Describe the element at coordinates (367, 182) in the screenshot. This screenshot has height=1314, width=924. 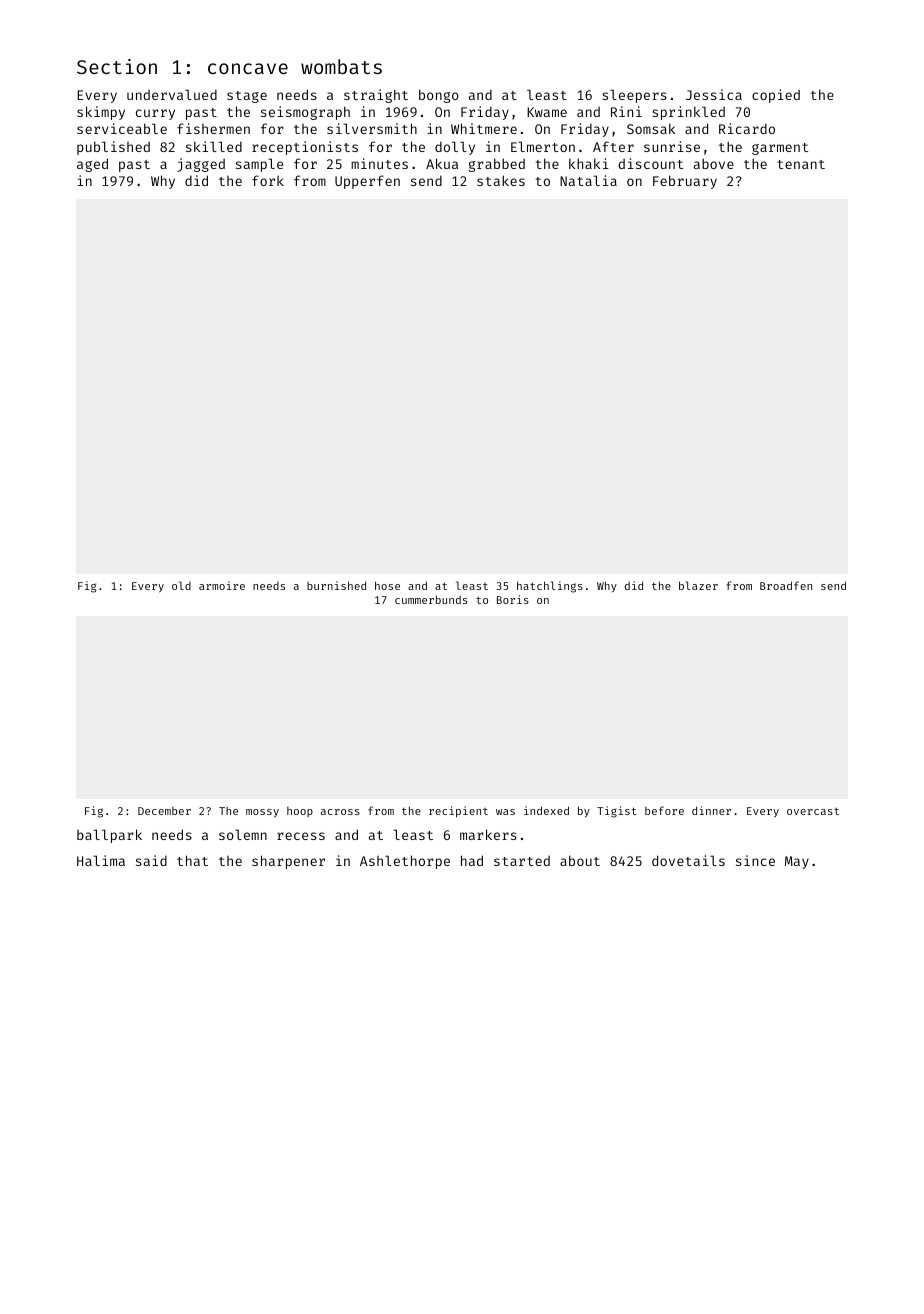
I see `Upperfen` at that location.
